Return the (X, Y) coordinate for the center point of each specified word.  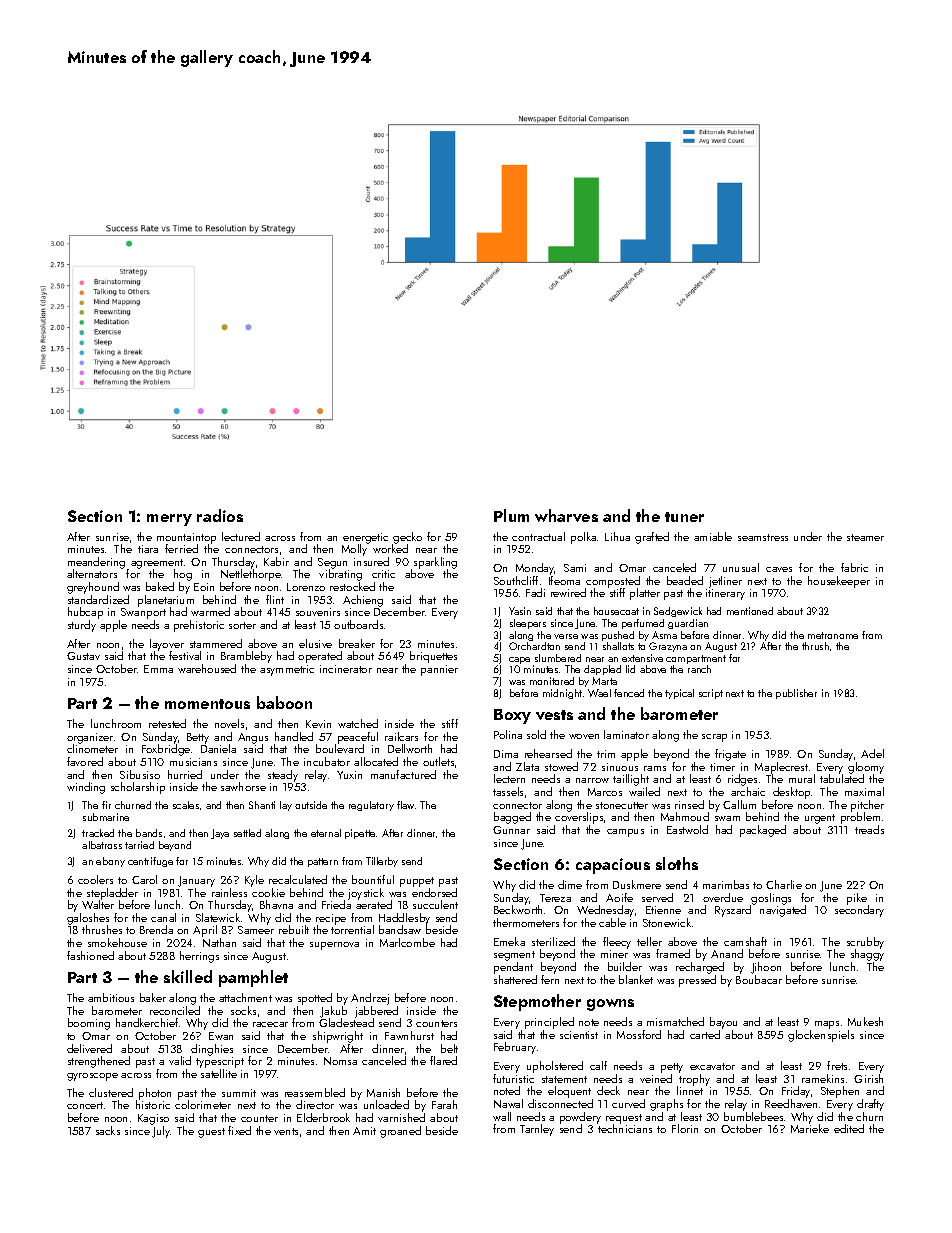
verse (566, 636)
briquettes (433, 657)
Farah (444, 1104)
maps (827, 1025)
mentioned (750, 611)
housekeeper (839, 582)
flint (275, 599)
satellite (219, 1073)
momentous (207, 704)
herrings (199, 957)
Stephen (840, 1092)
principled (549, 1023)
